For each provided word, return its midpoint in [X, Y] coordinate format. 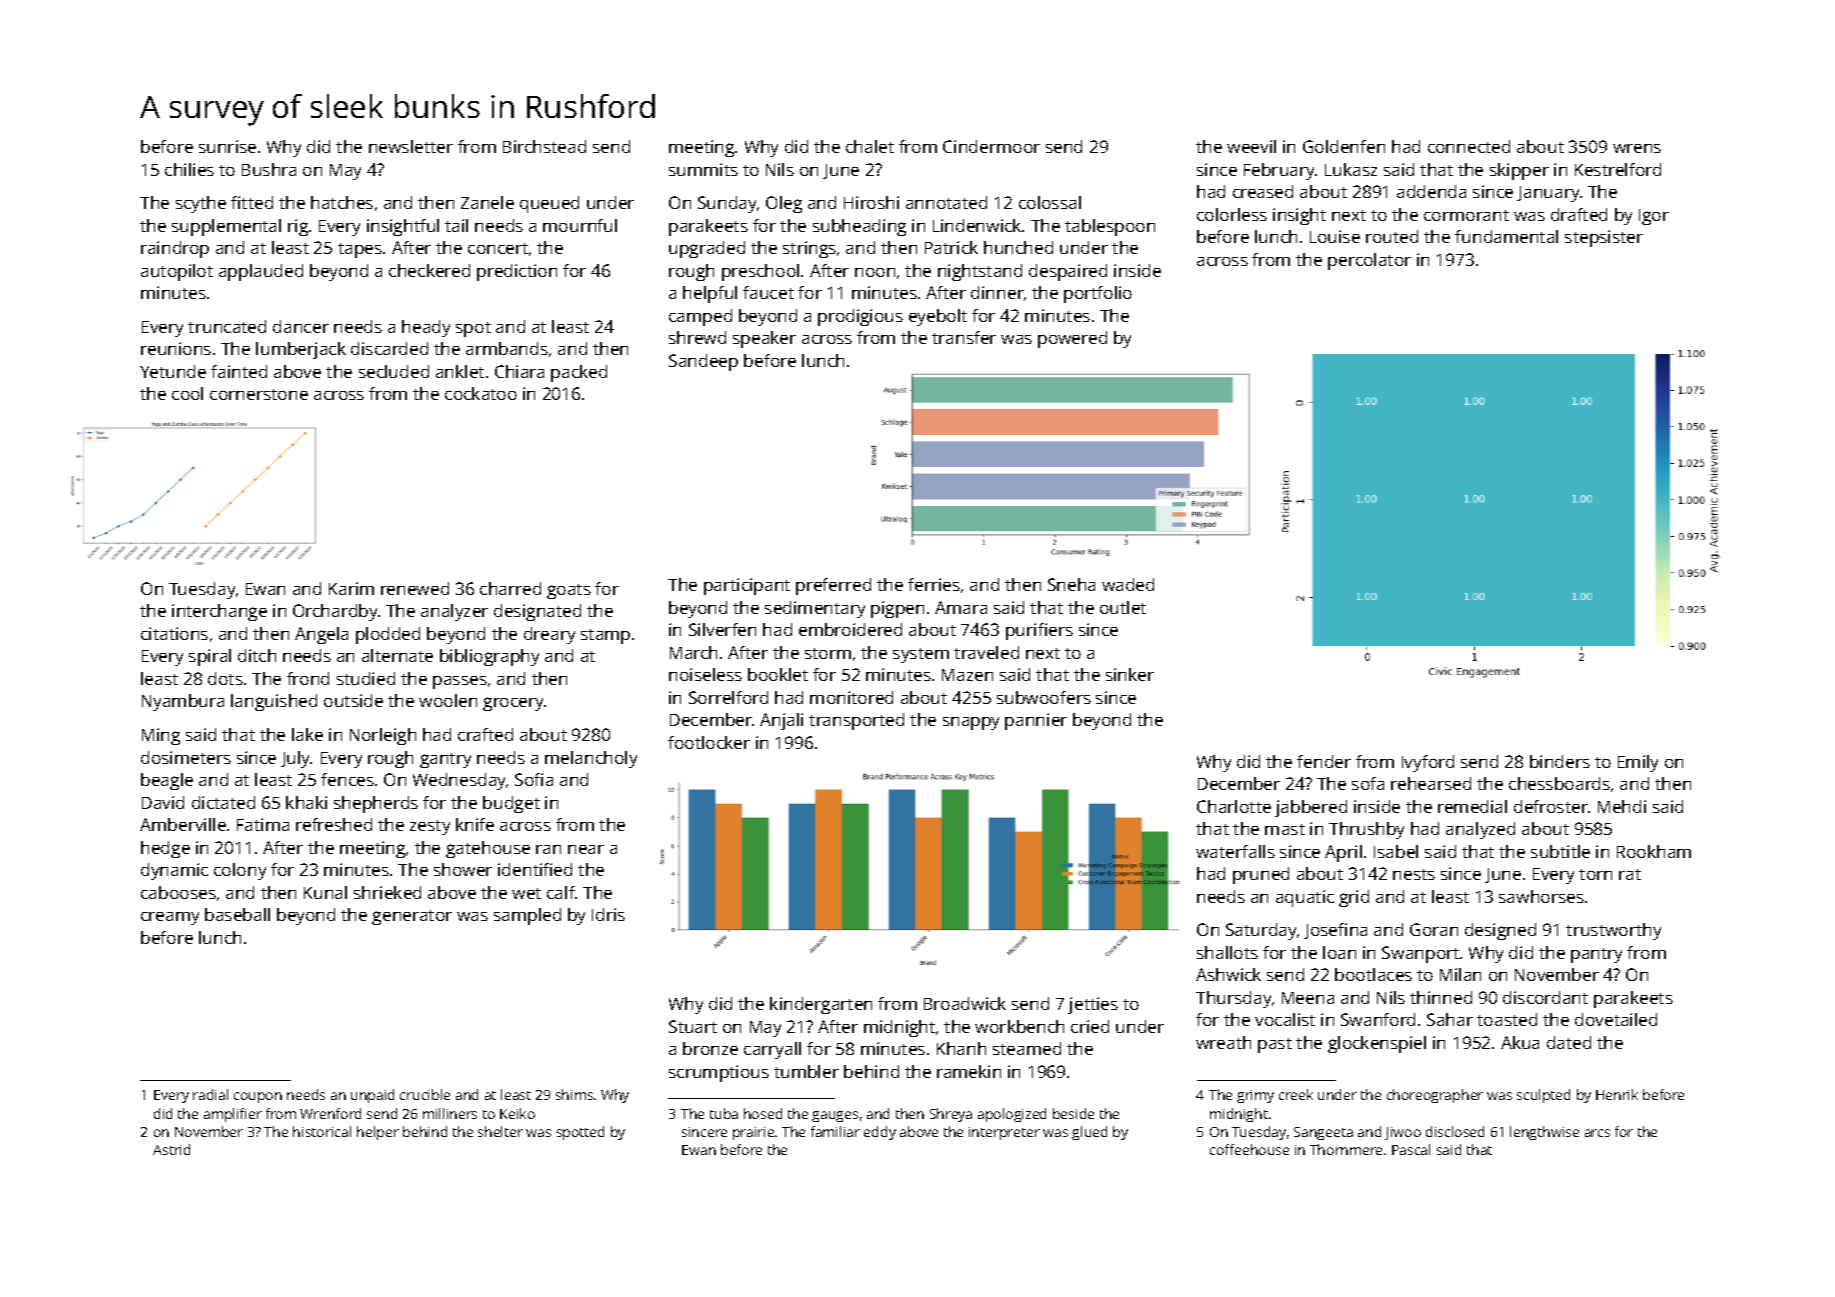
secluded [394, 371]
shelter [500, 1131]
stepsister [1604, 238]
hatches [342, 202]
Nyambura [183, 702]
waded [1128, 584]
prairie [753, 1133]
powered [1072, 339]
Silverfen [722, 629]
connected [1469, 146]
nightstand [980, 272]
